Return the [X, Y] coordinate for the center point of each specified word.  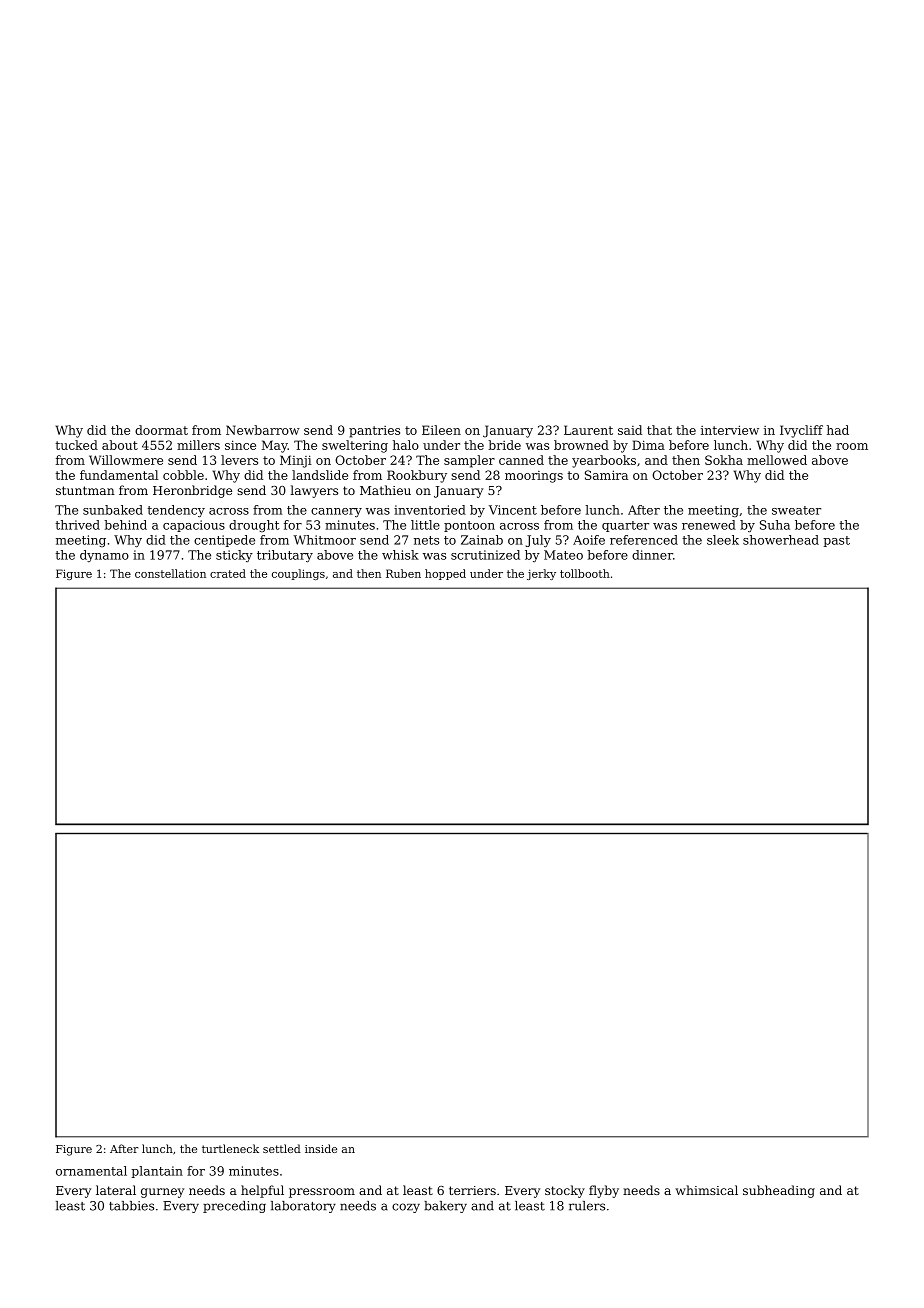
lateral [116, 1190]
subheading [779, 1191]
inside [321, 1148]
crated [228, 573]
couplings [298, 574]
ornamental [91, 1171]
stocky [565, 1191]
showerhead [781, 540]
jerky [541, 574]
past [836, 541]
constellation [170, 573]
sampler [469, 461]
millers [198, 445]
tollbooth [585, 573]
